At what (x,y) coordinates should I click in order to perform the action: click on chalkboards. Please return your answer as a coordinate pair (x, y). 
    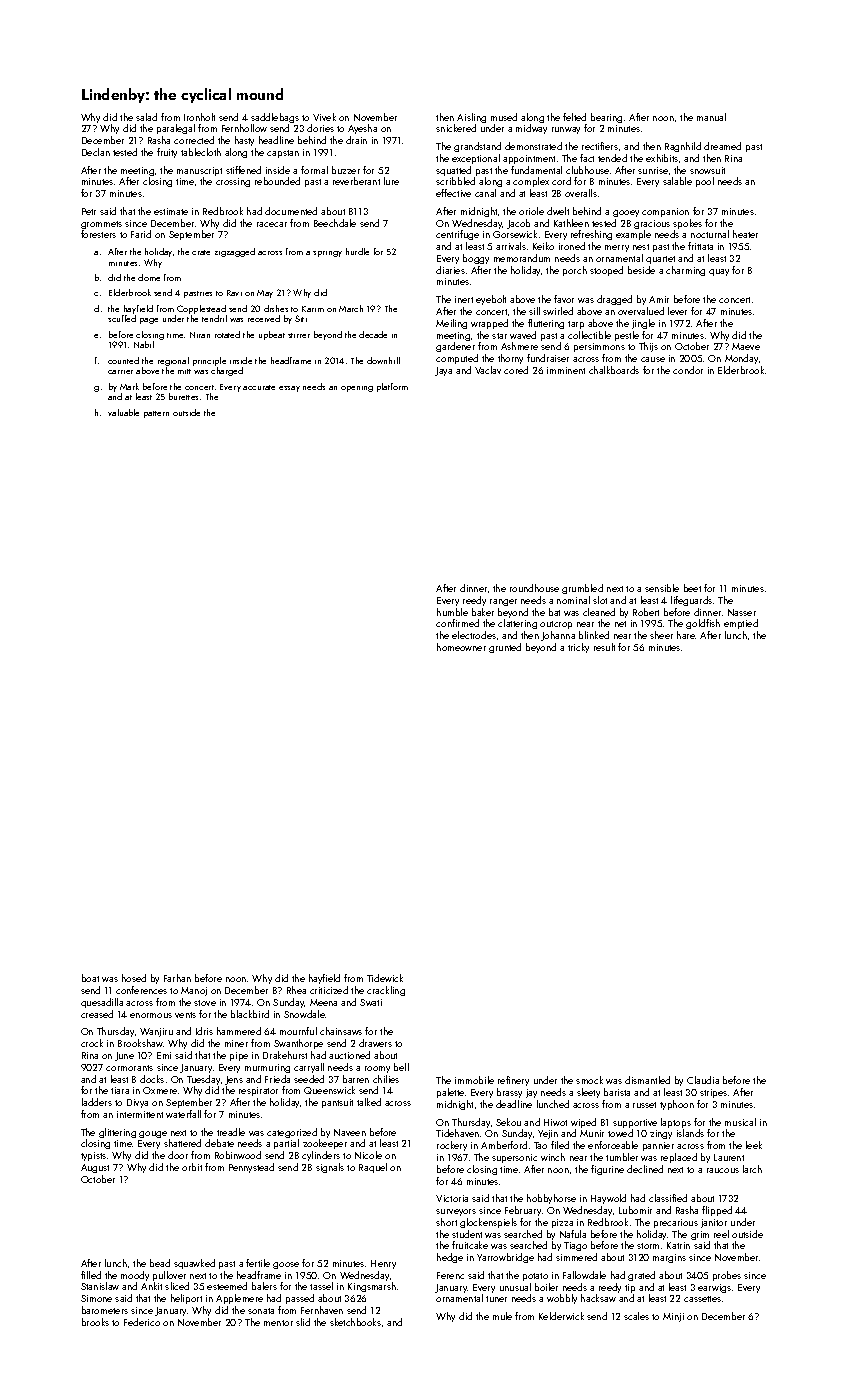
    Looking at the image, I should click on (614, 370).
